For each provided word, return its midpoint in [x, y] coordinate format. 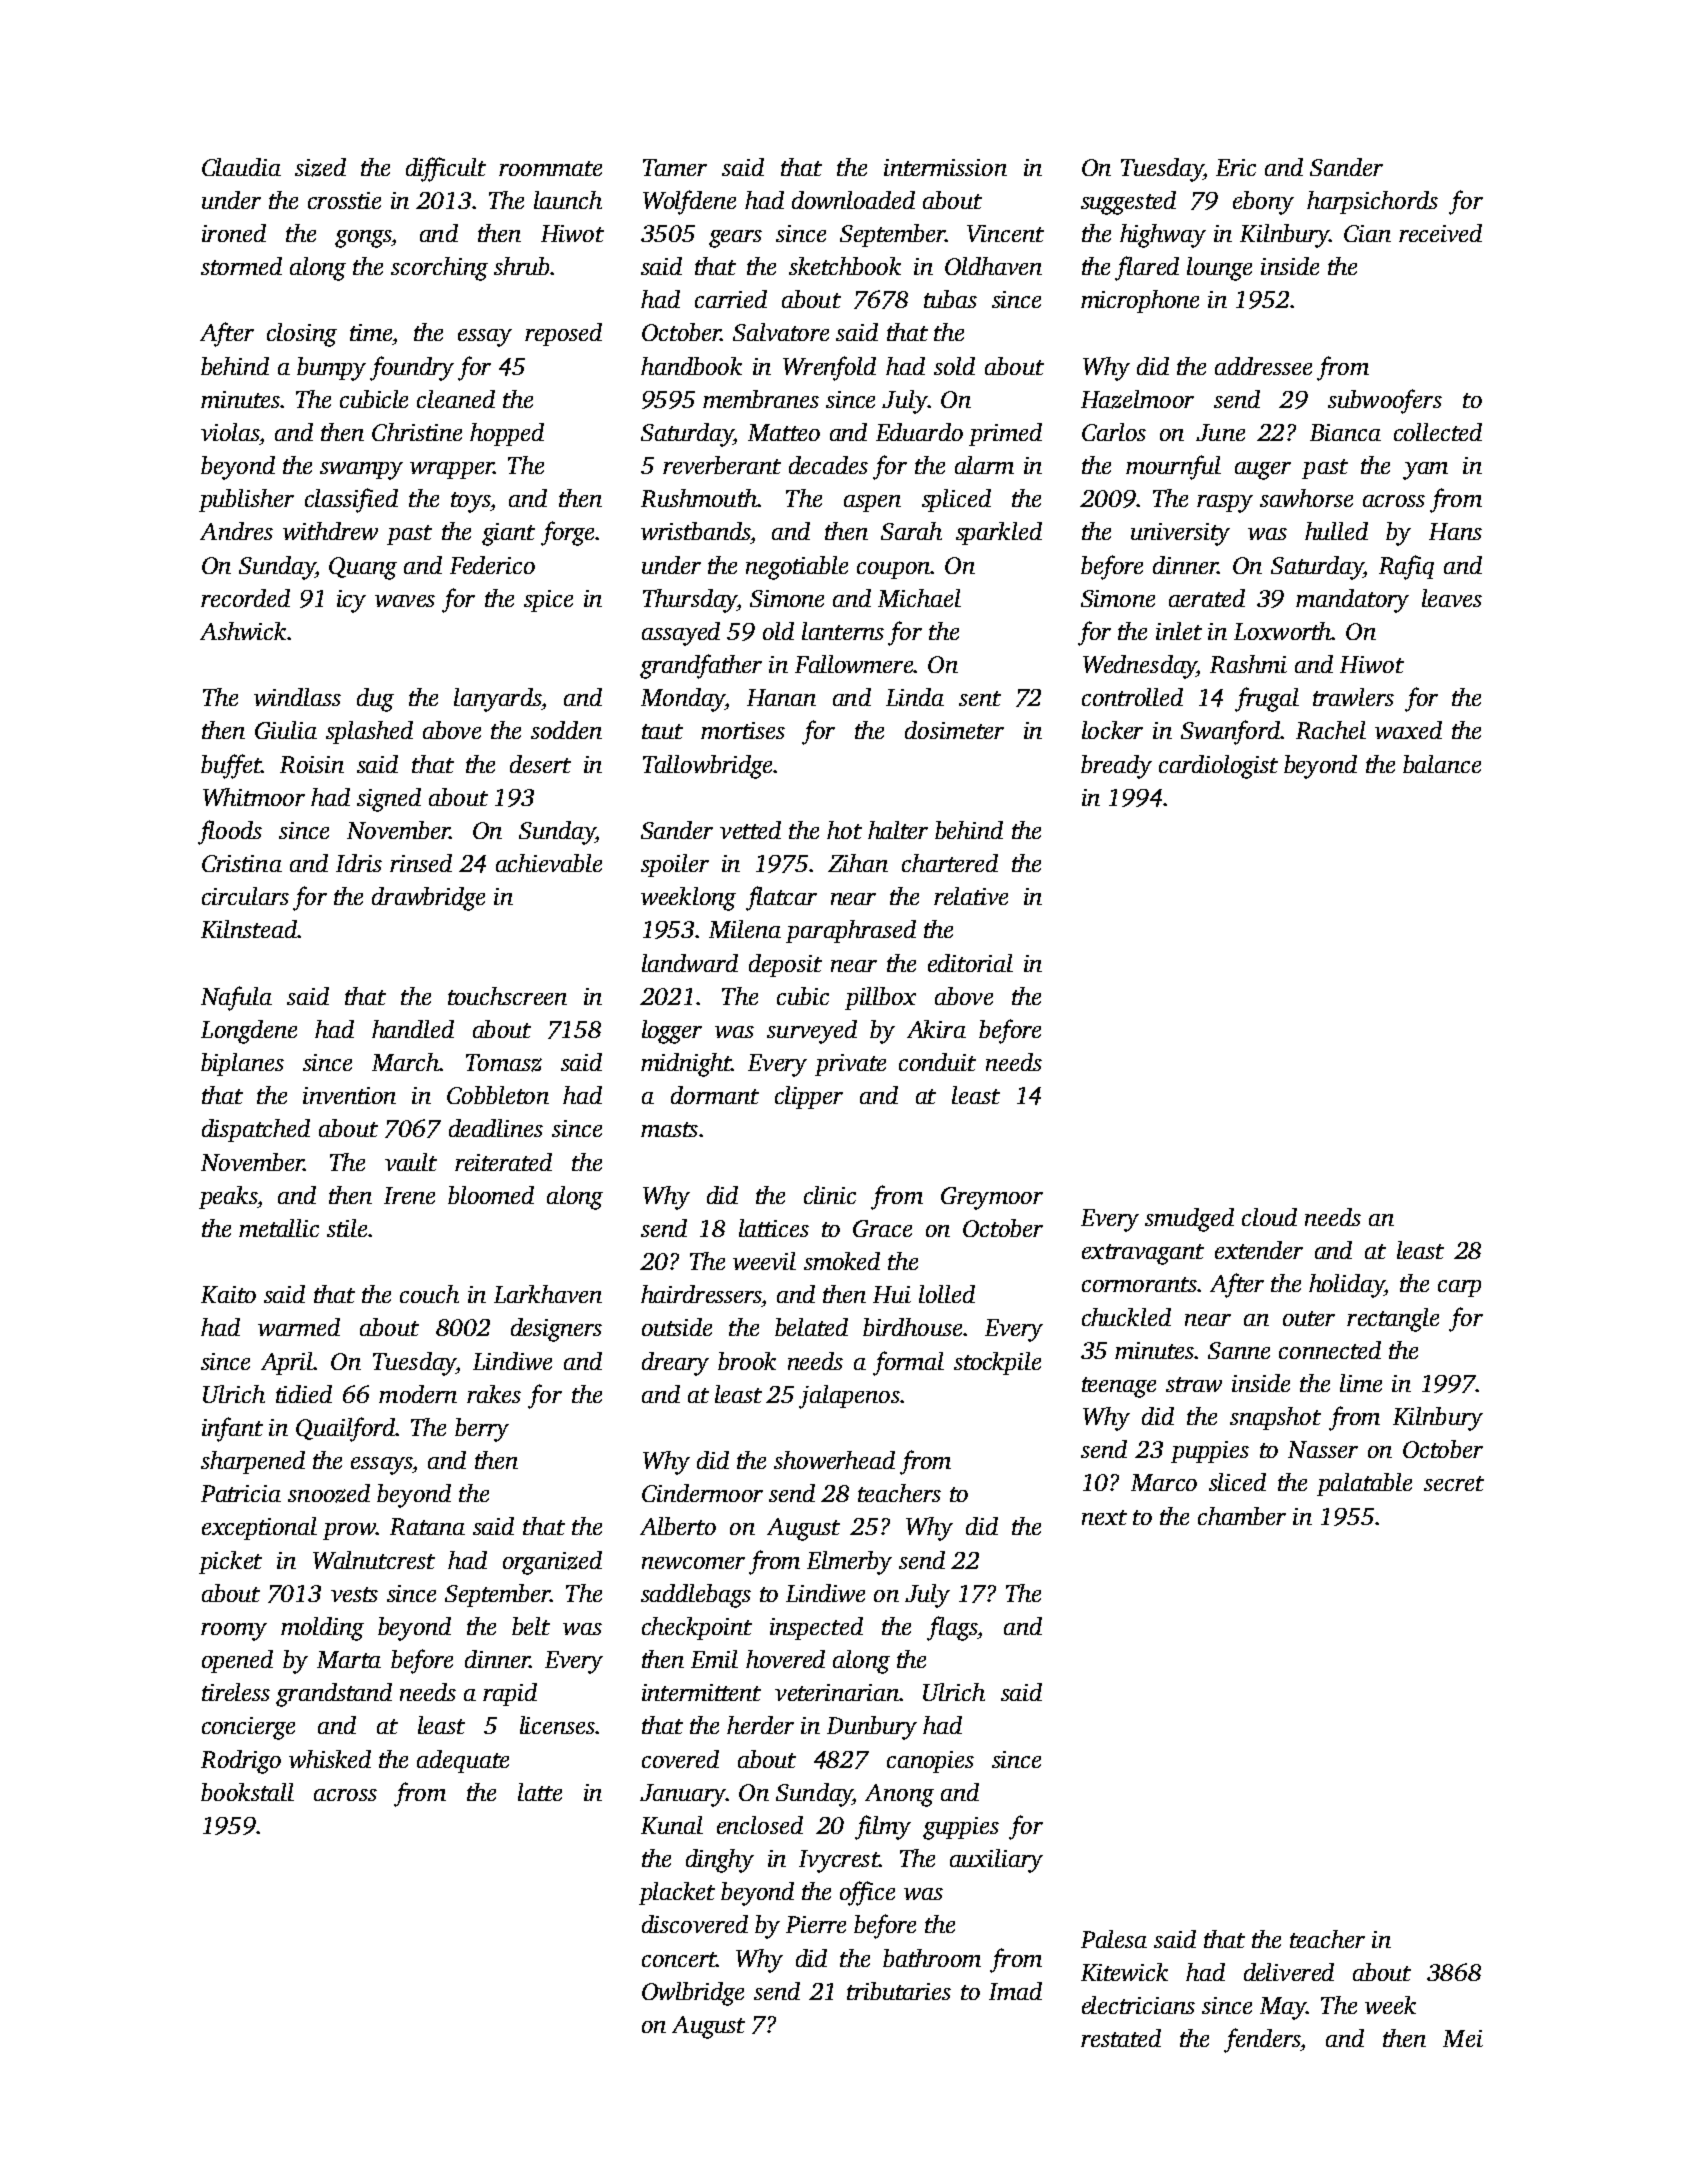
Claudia [241, 167]
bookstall [247, 1792]
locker [1112, 730]
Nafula [236, 998]
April [287, 1363]
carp [1459, 1288]
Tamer [675, 167]
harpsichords [1372, 202]
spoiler [675, 865]
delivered [1289, 1972]
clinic [830, 1195]
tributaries [899, 1991]
